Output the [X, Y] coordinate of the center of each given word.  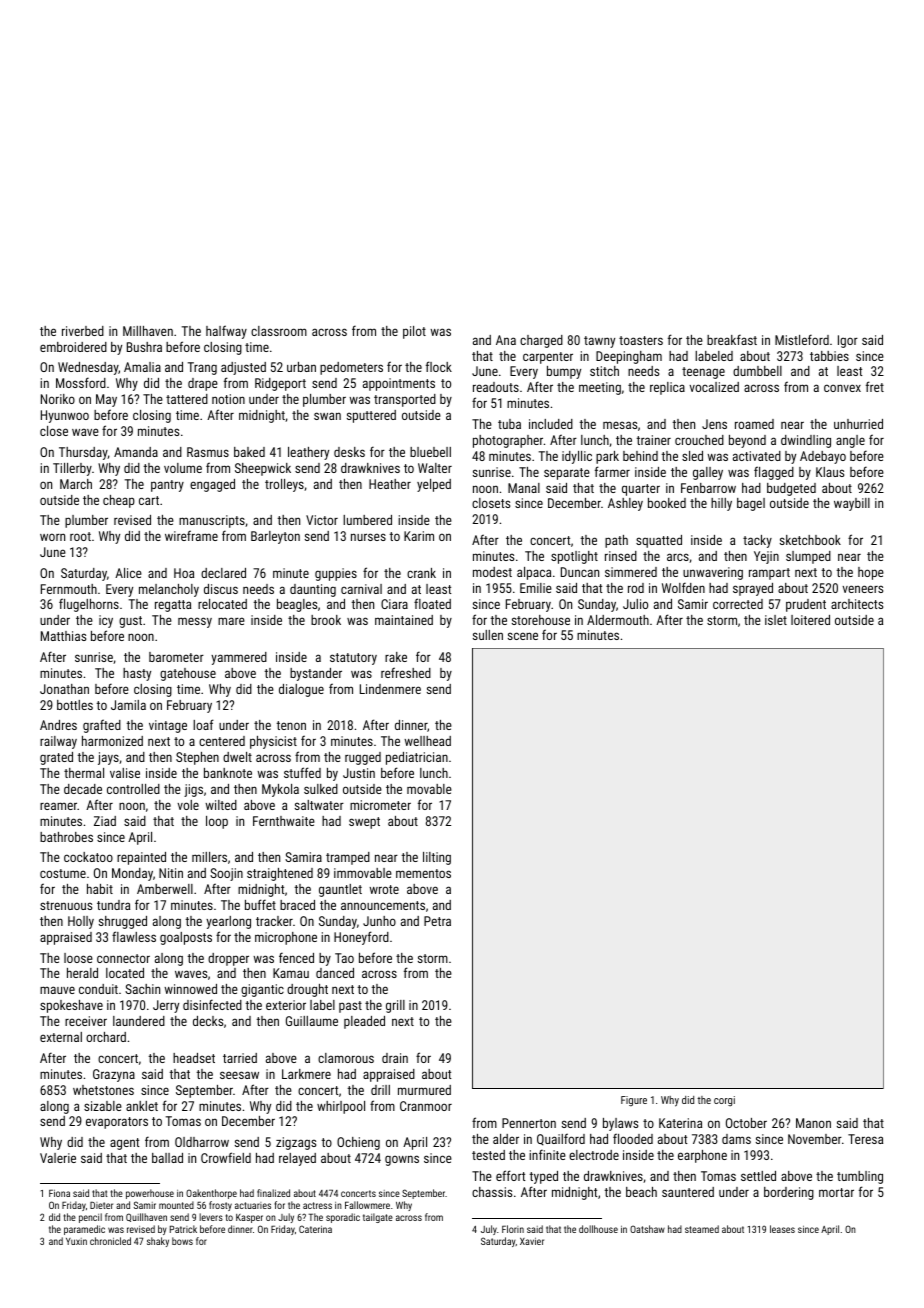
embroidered [73, 347]
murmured [424, 1090]
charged [541, 341]
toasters [641, 340]
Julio [635, 604]
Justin [359, 773]
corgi [724, 1101]
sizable [103, 1106]
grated [56, 758]
